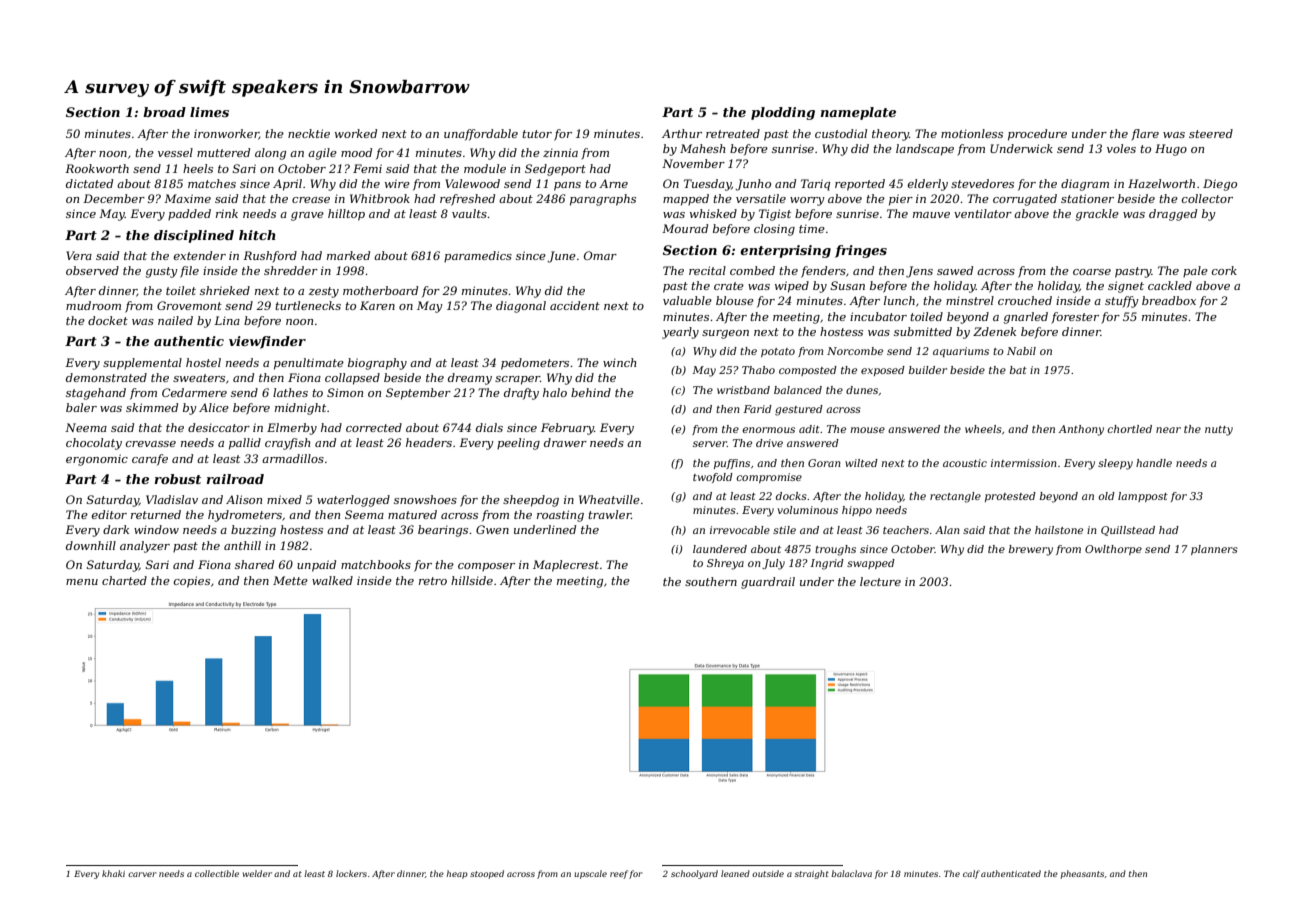  Describe the element at coordinates (783, 113) in the screenshot. I see `plodding` at that location.
